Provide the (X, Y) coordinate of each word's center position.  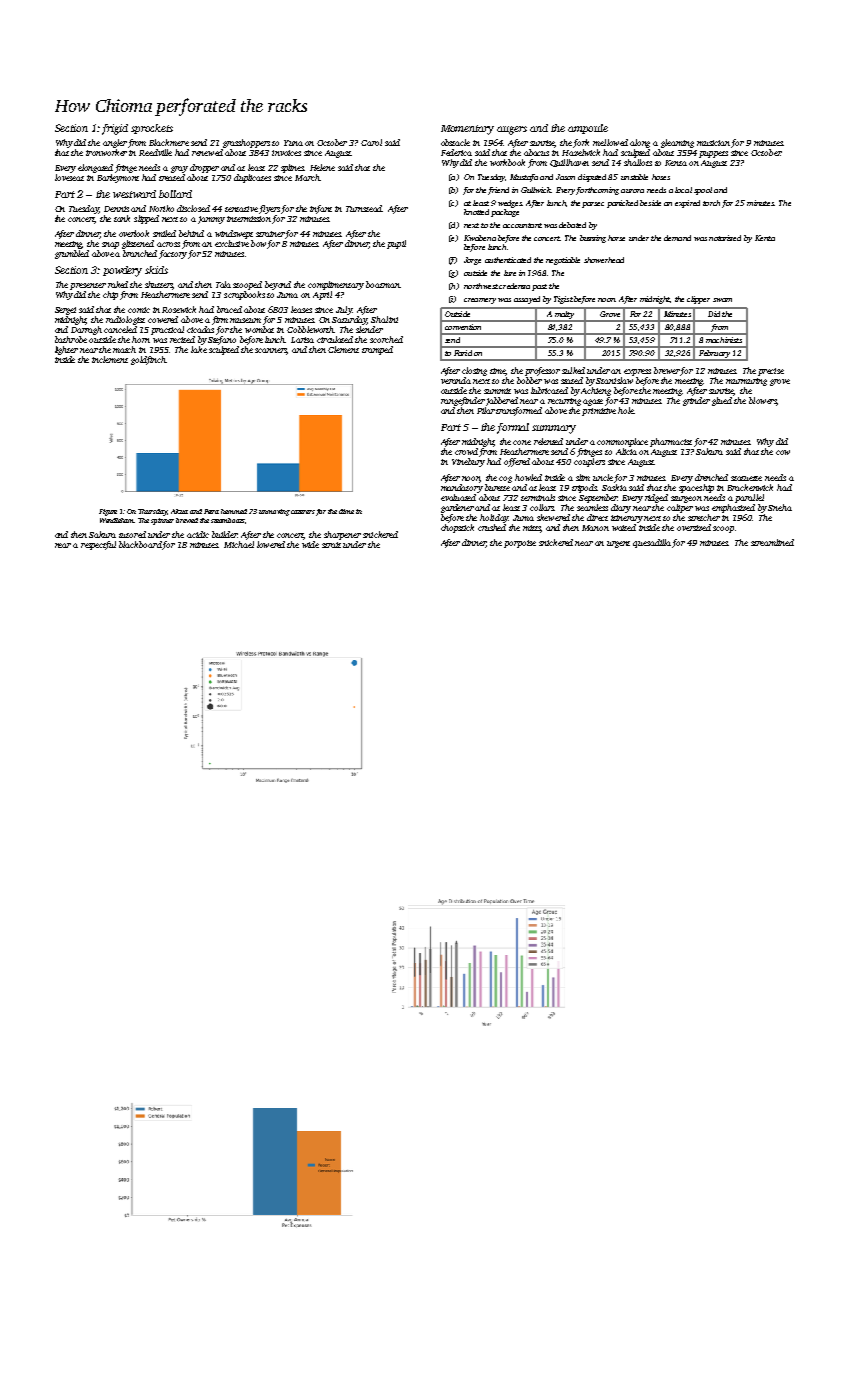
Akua (179, 511)
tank (122, 218)
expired (687, 204)
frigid (115, 129)
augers (512, 130)
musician (713, 143)
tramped (377, 350)
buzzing (593, 239)
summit (497, 391)
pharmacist (671, 442)
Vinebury (468, 462)
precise (771, 372)
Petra (211, 511)
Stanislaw (614, 380)
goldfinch (148, 360)
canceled (120, 329)
